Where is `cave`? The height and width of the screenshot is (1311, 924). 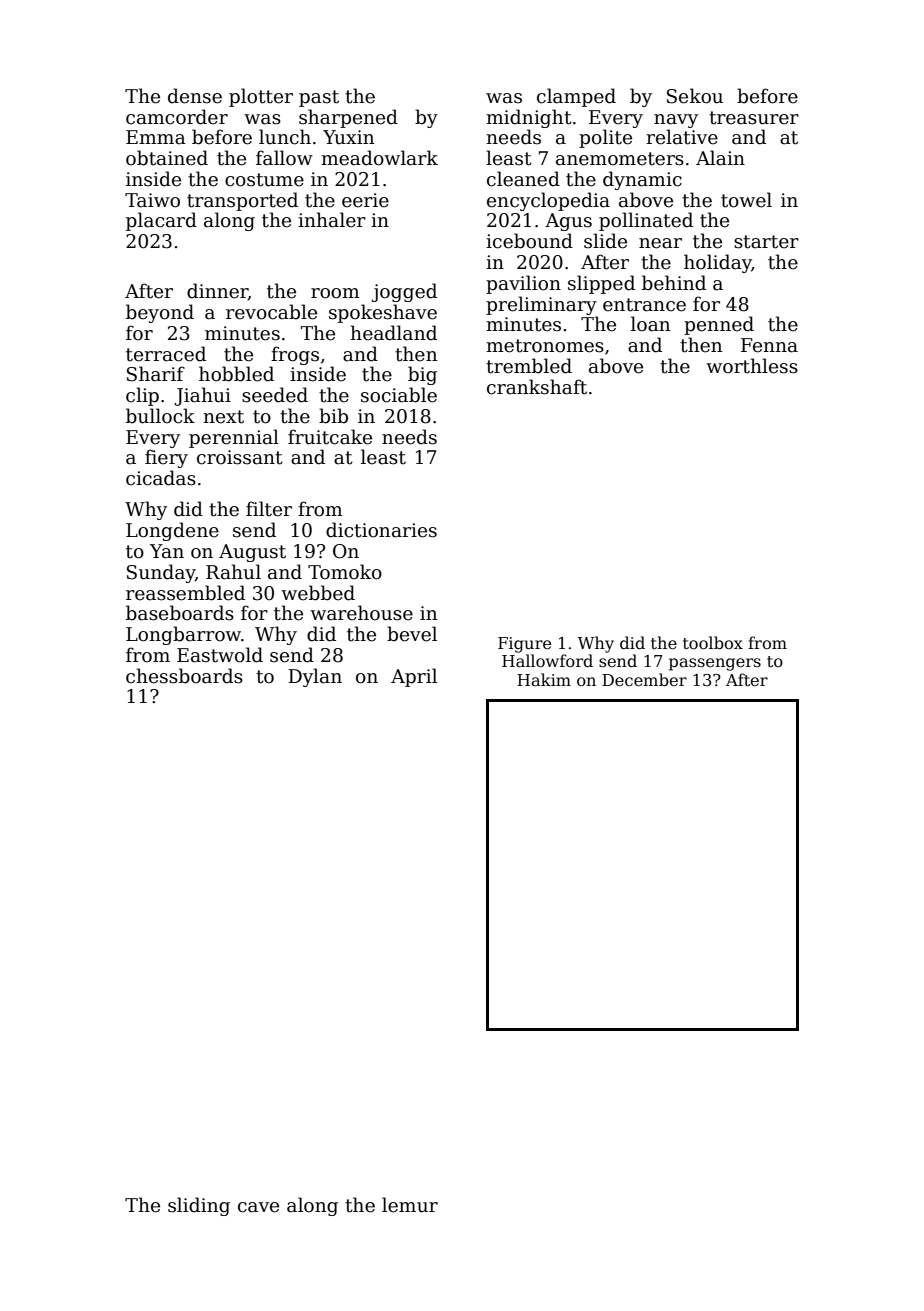
cave is located at coordinates (258, 1207).
